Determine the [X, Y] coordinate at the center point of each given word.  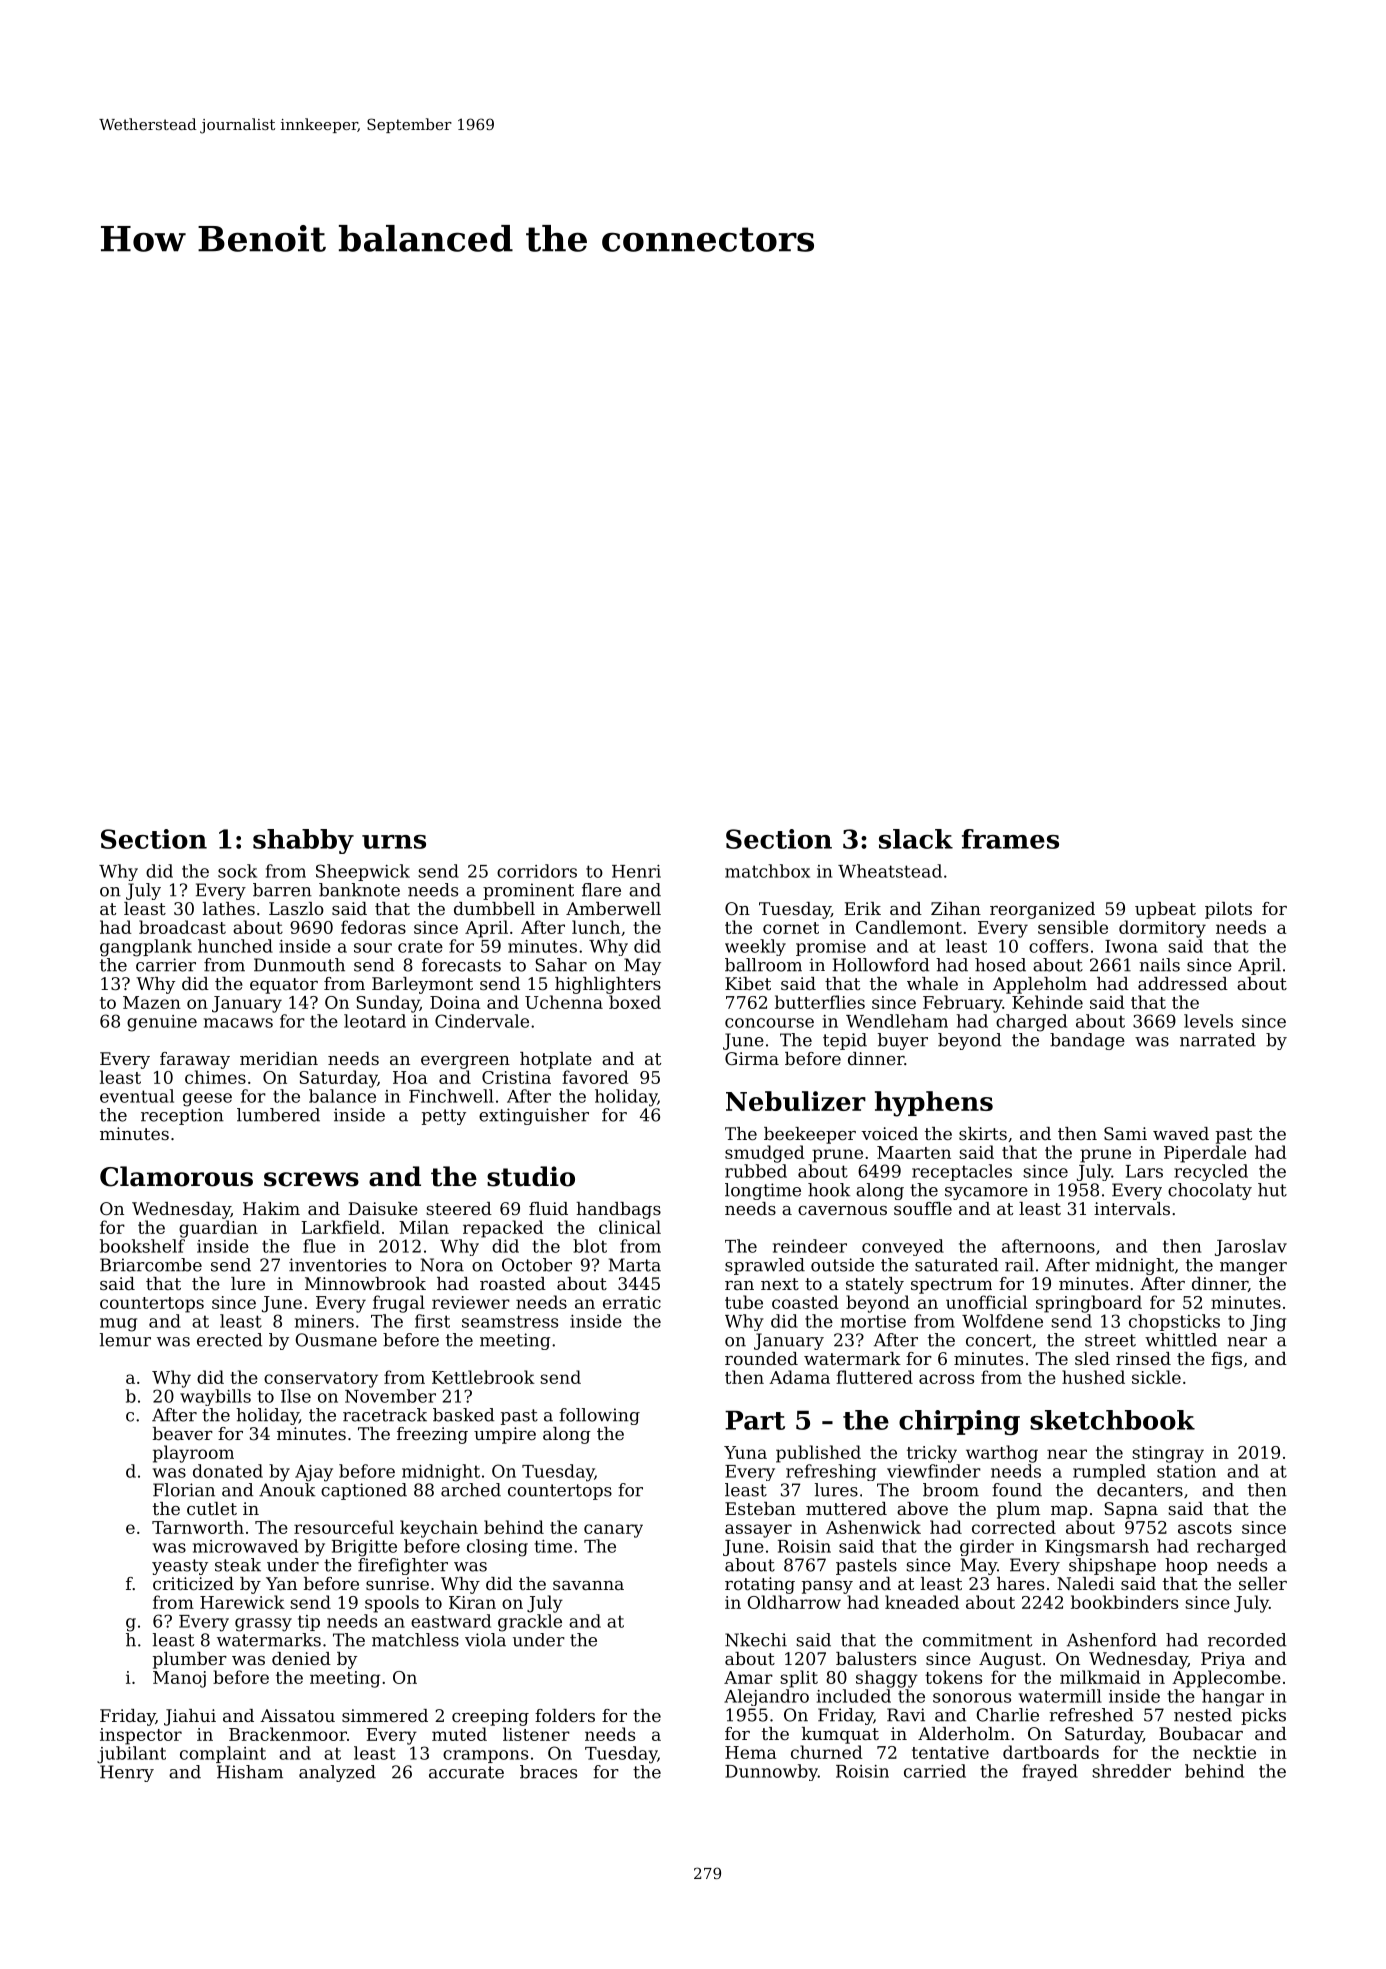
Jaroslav [1251, 1247]
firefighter [403, 1566]
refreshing [831, 1472]
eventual [137, 1096]
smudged [765, 1154]
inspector [141, 1736]
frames [1010, 839]
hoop [1186, 1566]
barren [282, 890]
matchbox [767, 871]
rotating [760, 1585]
